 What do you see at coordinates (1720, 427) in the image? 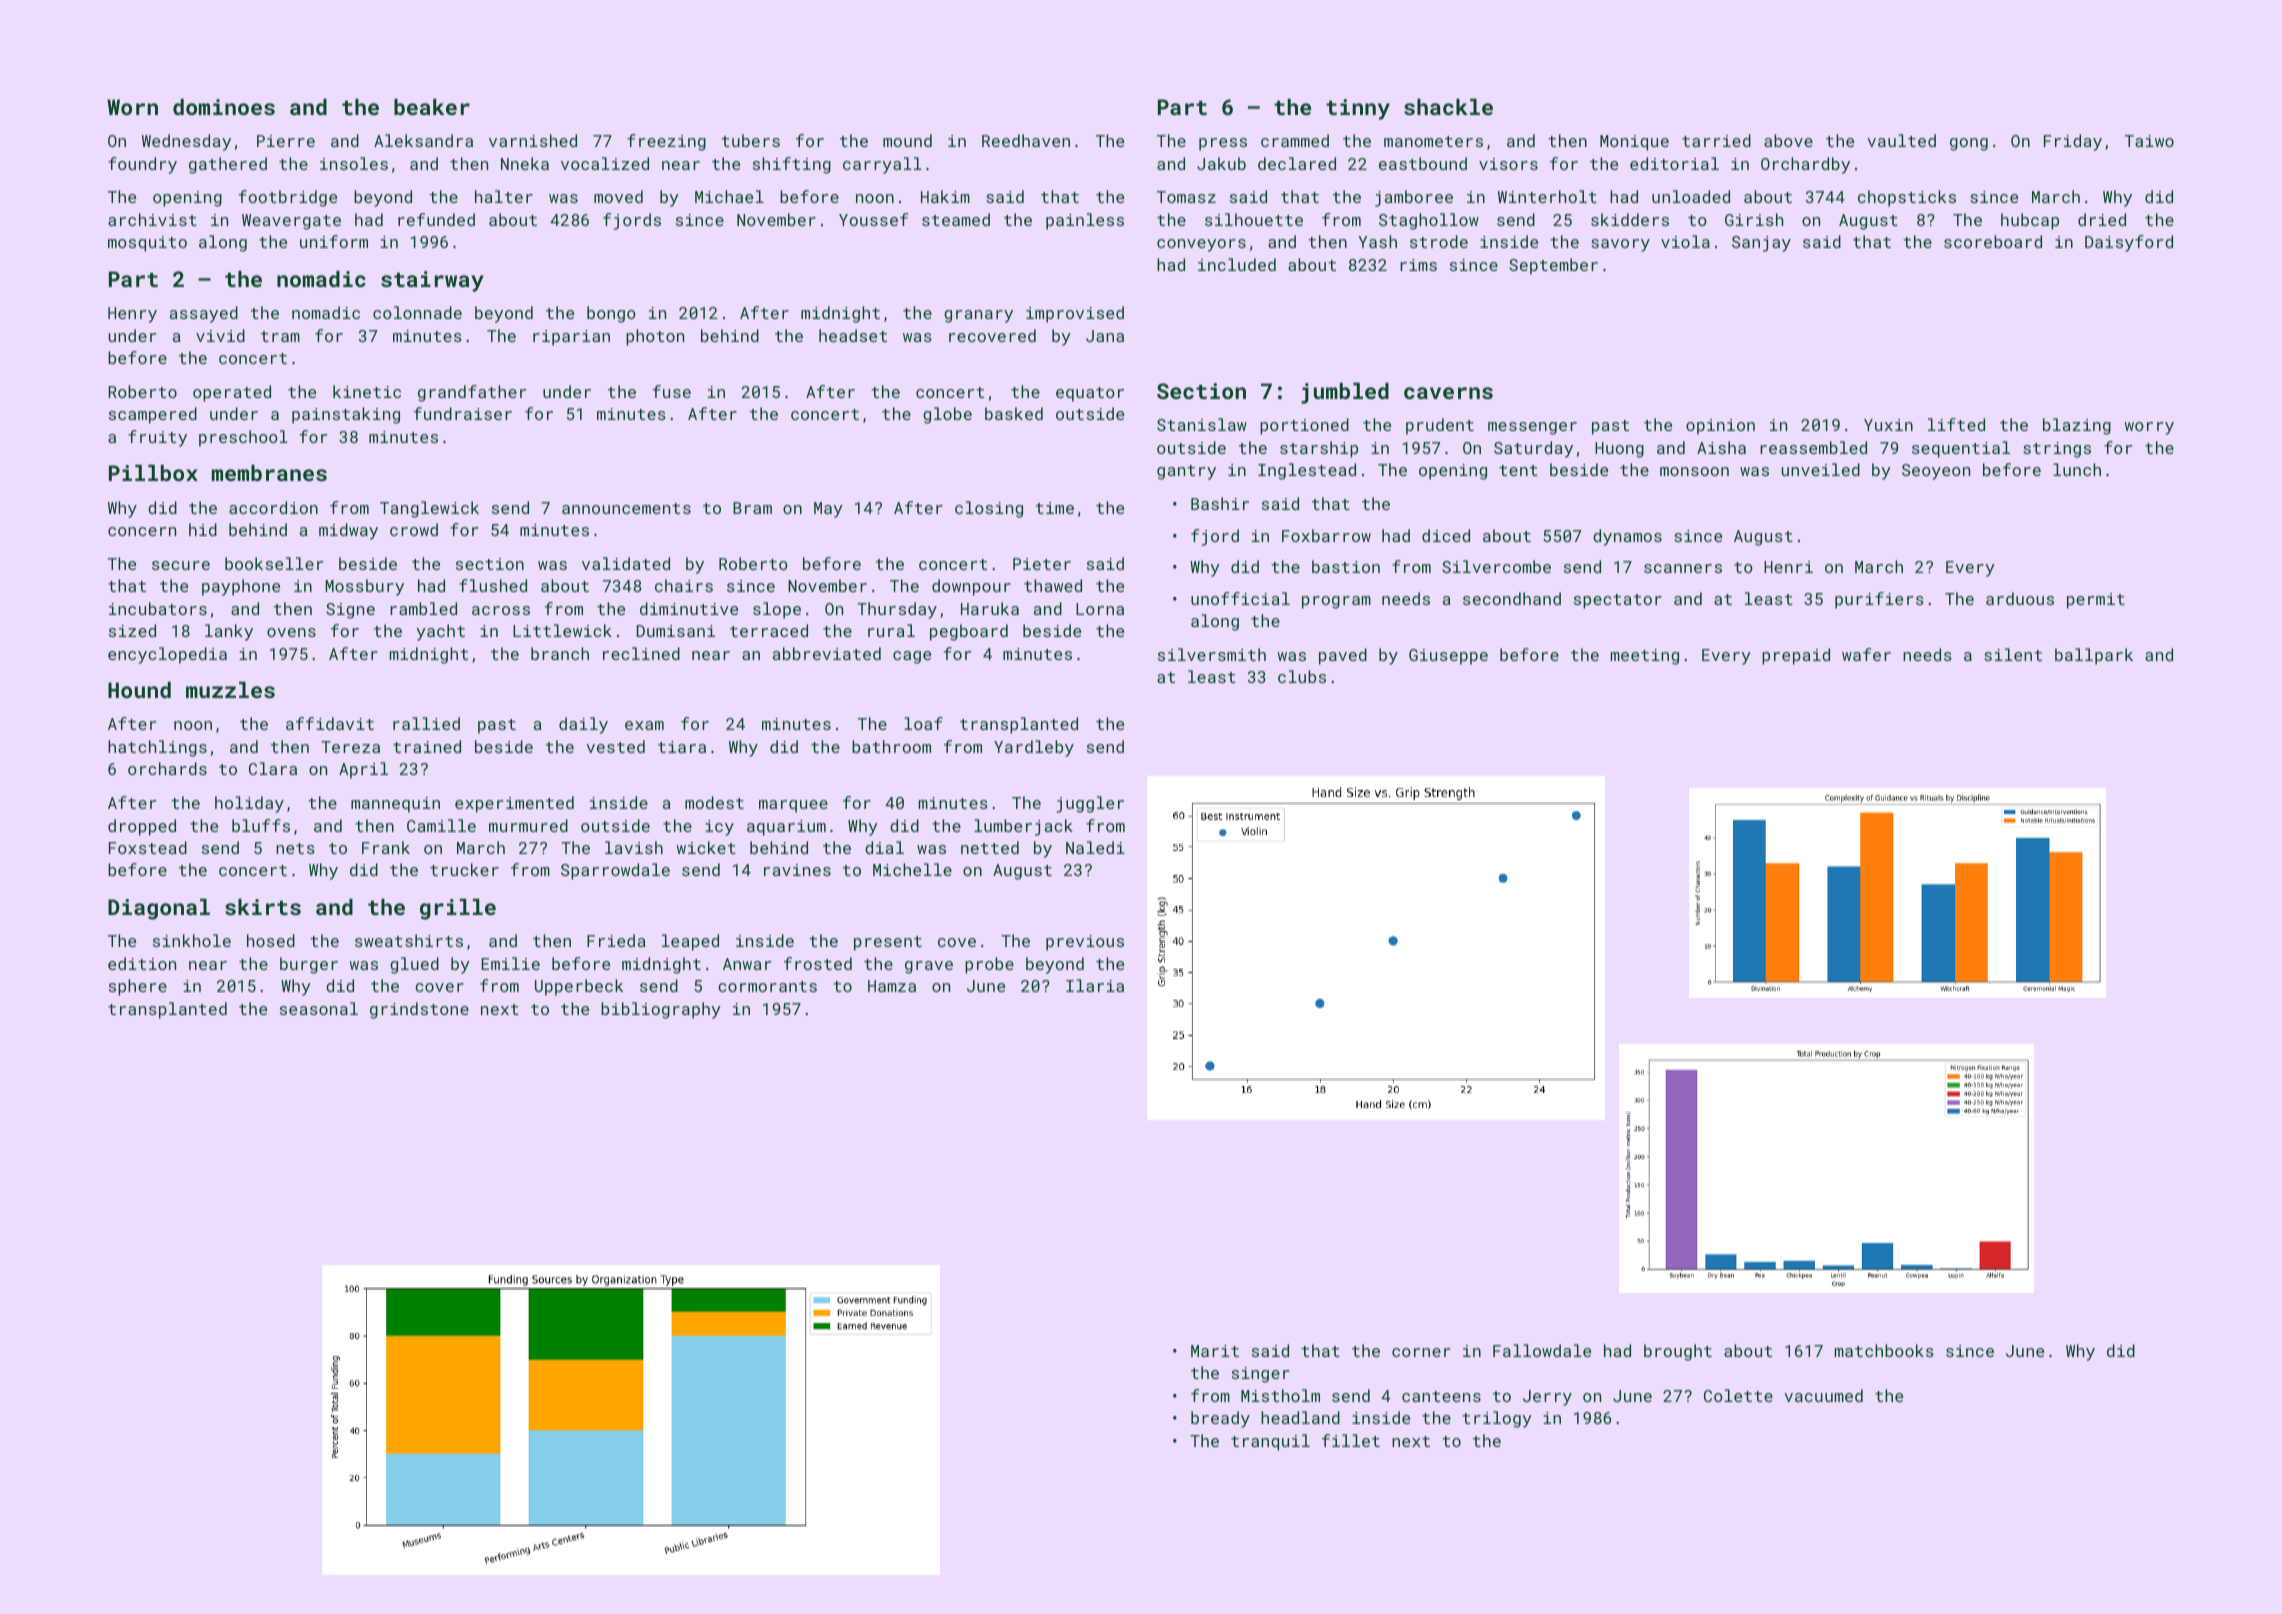
I see `opinion` at bounding box center [1720, 427].
